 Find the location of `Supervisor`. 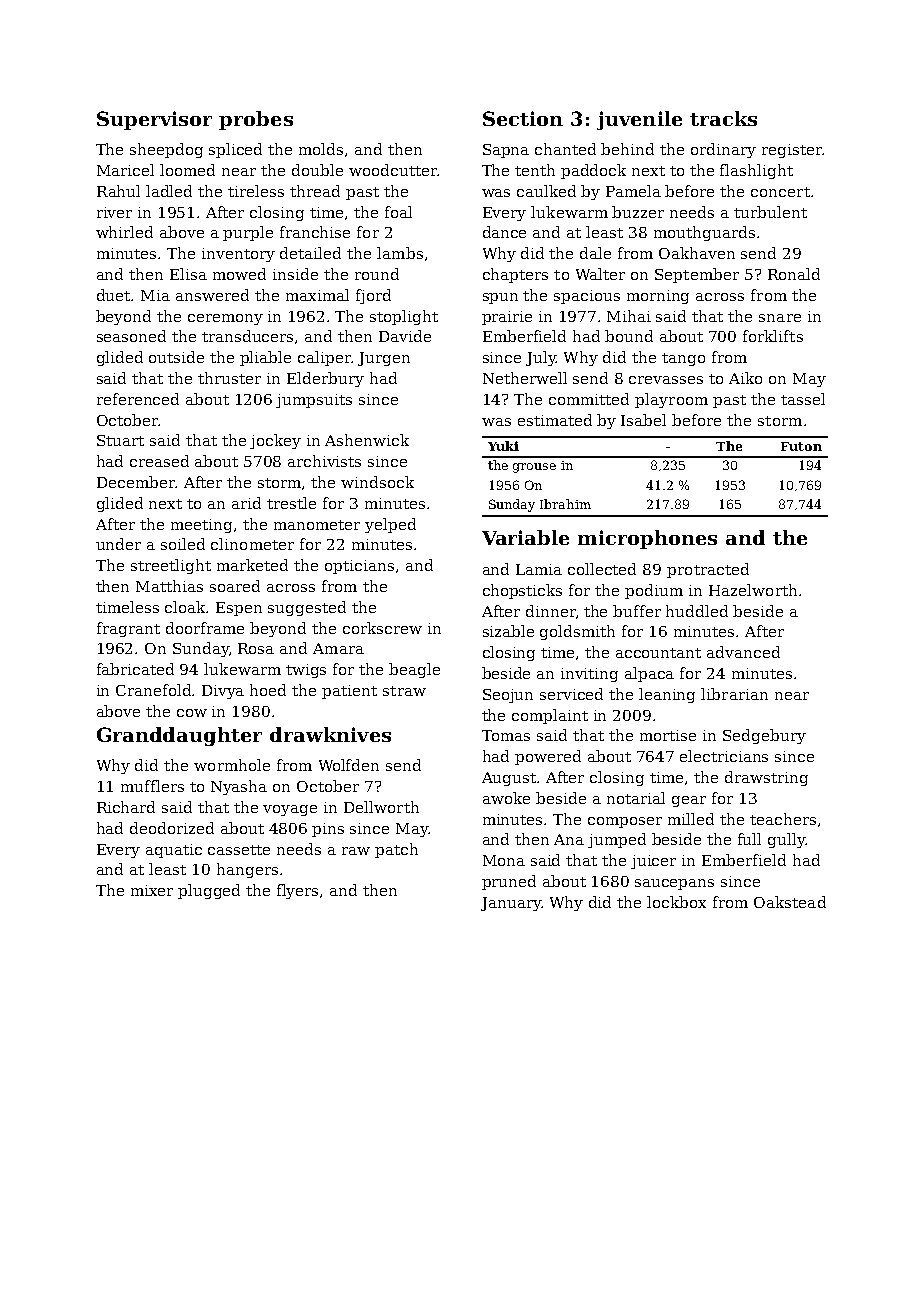

Supervisor is located at coordinates (154, 120).
